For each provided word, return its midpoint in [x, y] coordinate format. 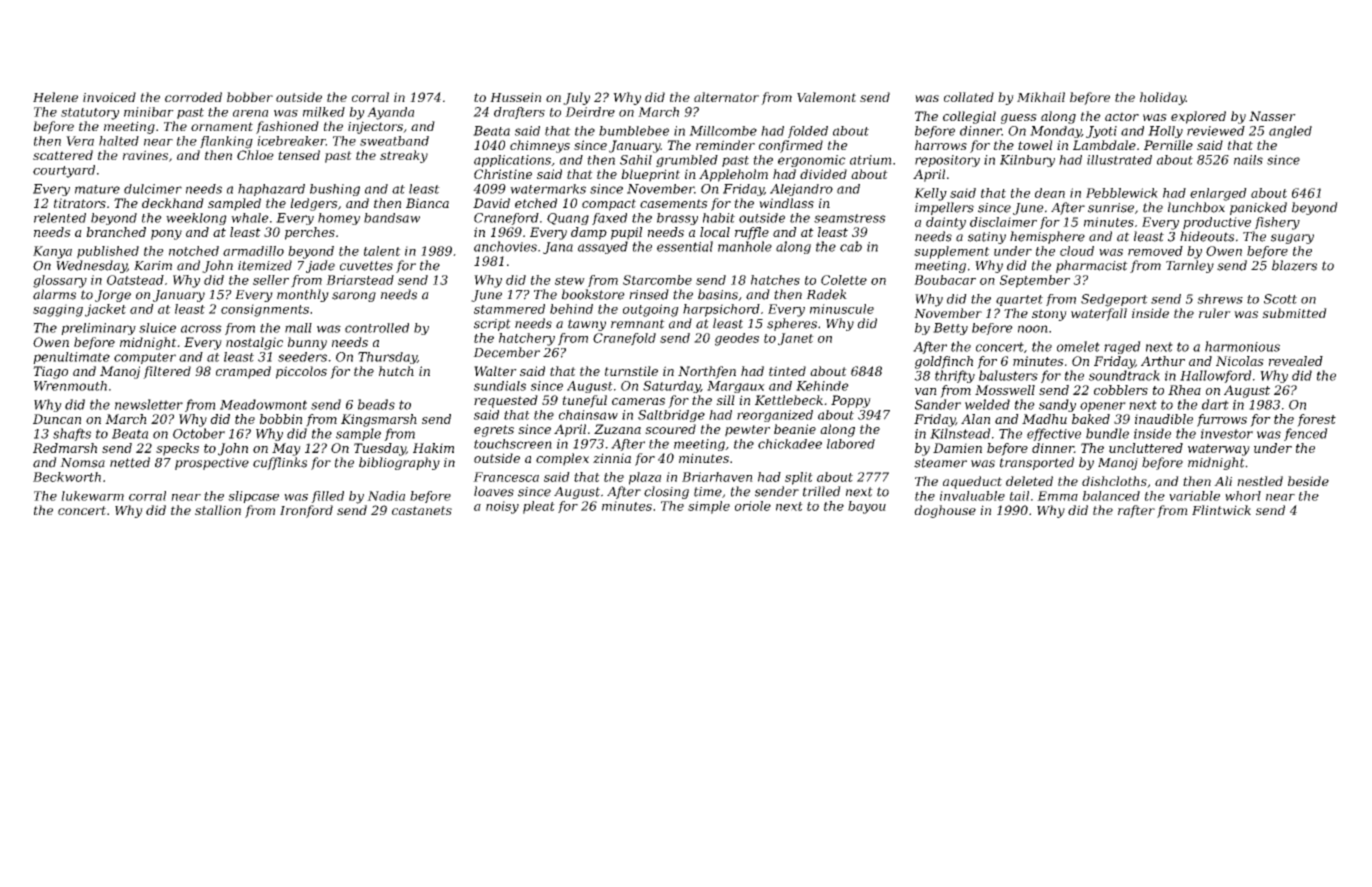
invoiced [109, 97]
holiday [1163, 98]
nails [1248, 160]
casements [674, 203]
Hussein [515, 97]
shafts [72, 434]
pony [166, 235]
